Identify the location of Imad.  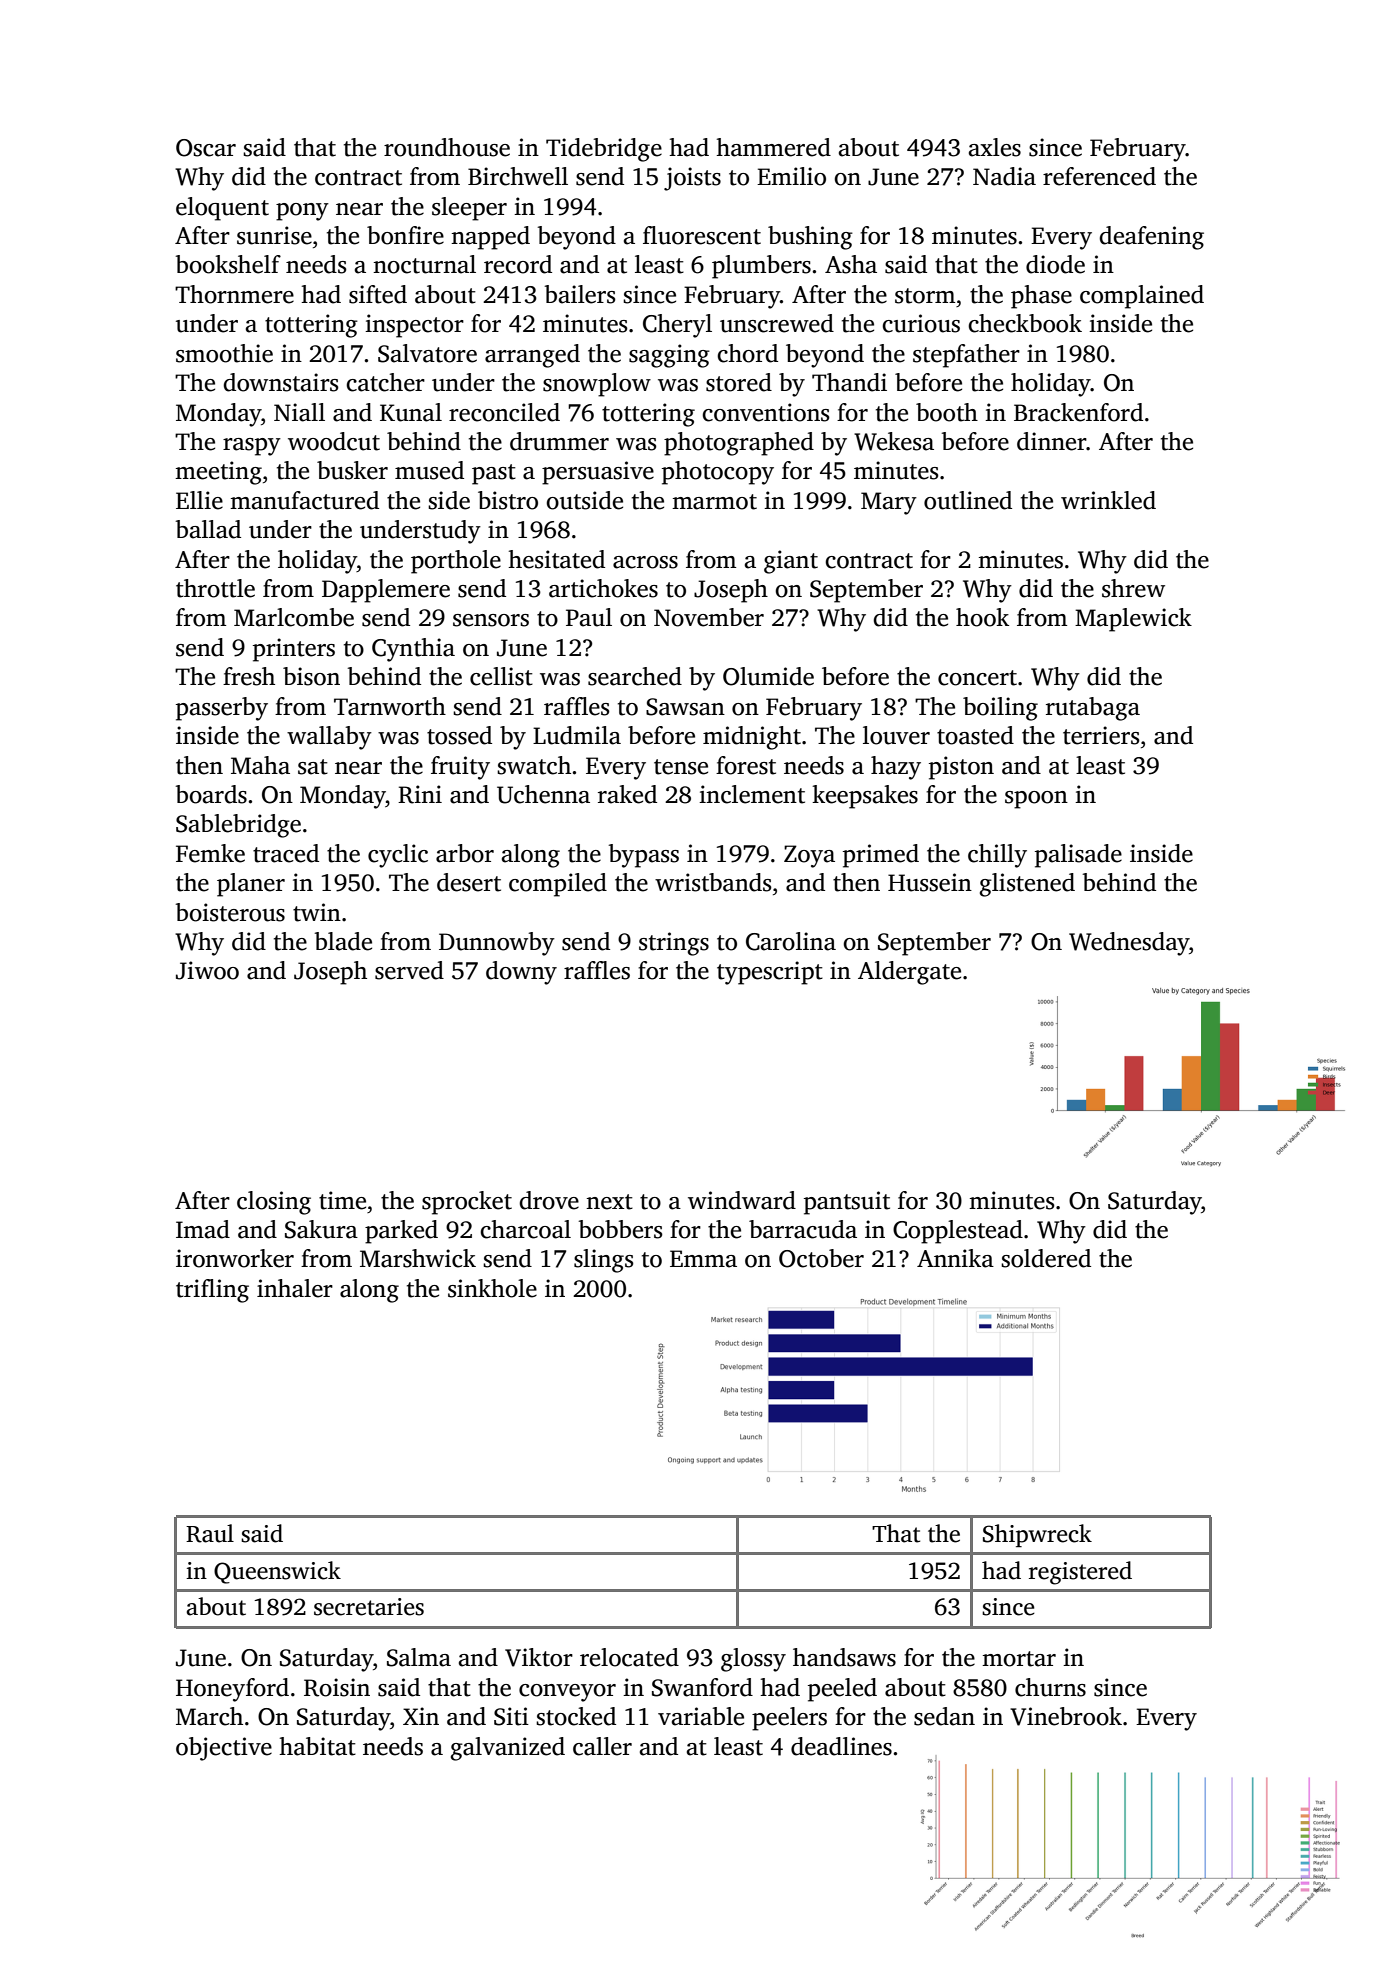
(203, 1229).
